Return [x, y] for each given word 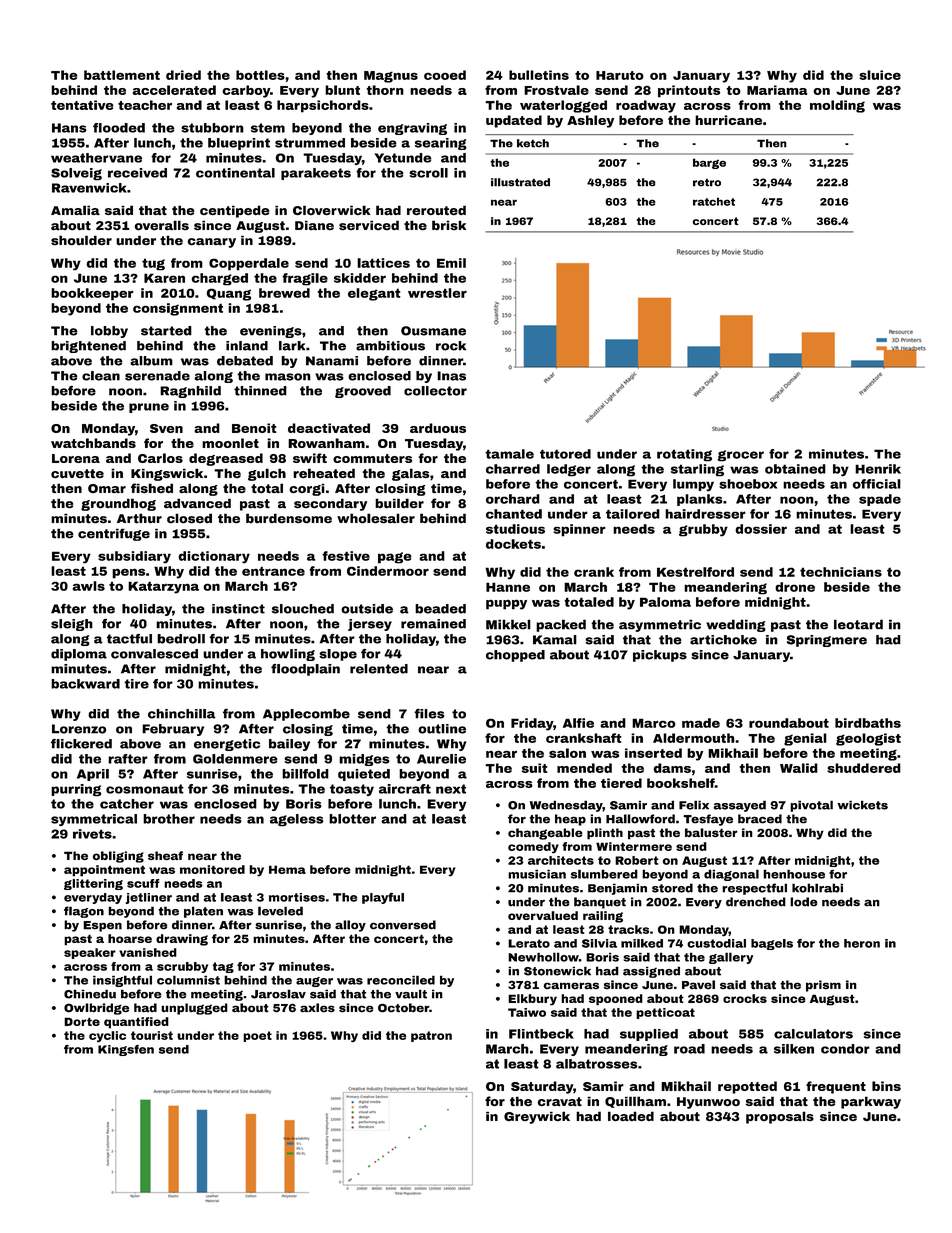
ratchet [714, 202]
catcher [127, 804]
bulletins [539, 75]
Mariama [777, 90]
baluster [711, 832]
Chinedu [90, 994]
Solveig [76, 174]
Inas [451, 376]
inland [247, 346]
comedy [533, 847]
